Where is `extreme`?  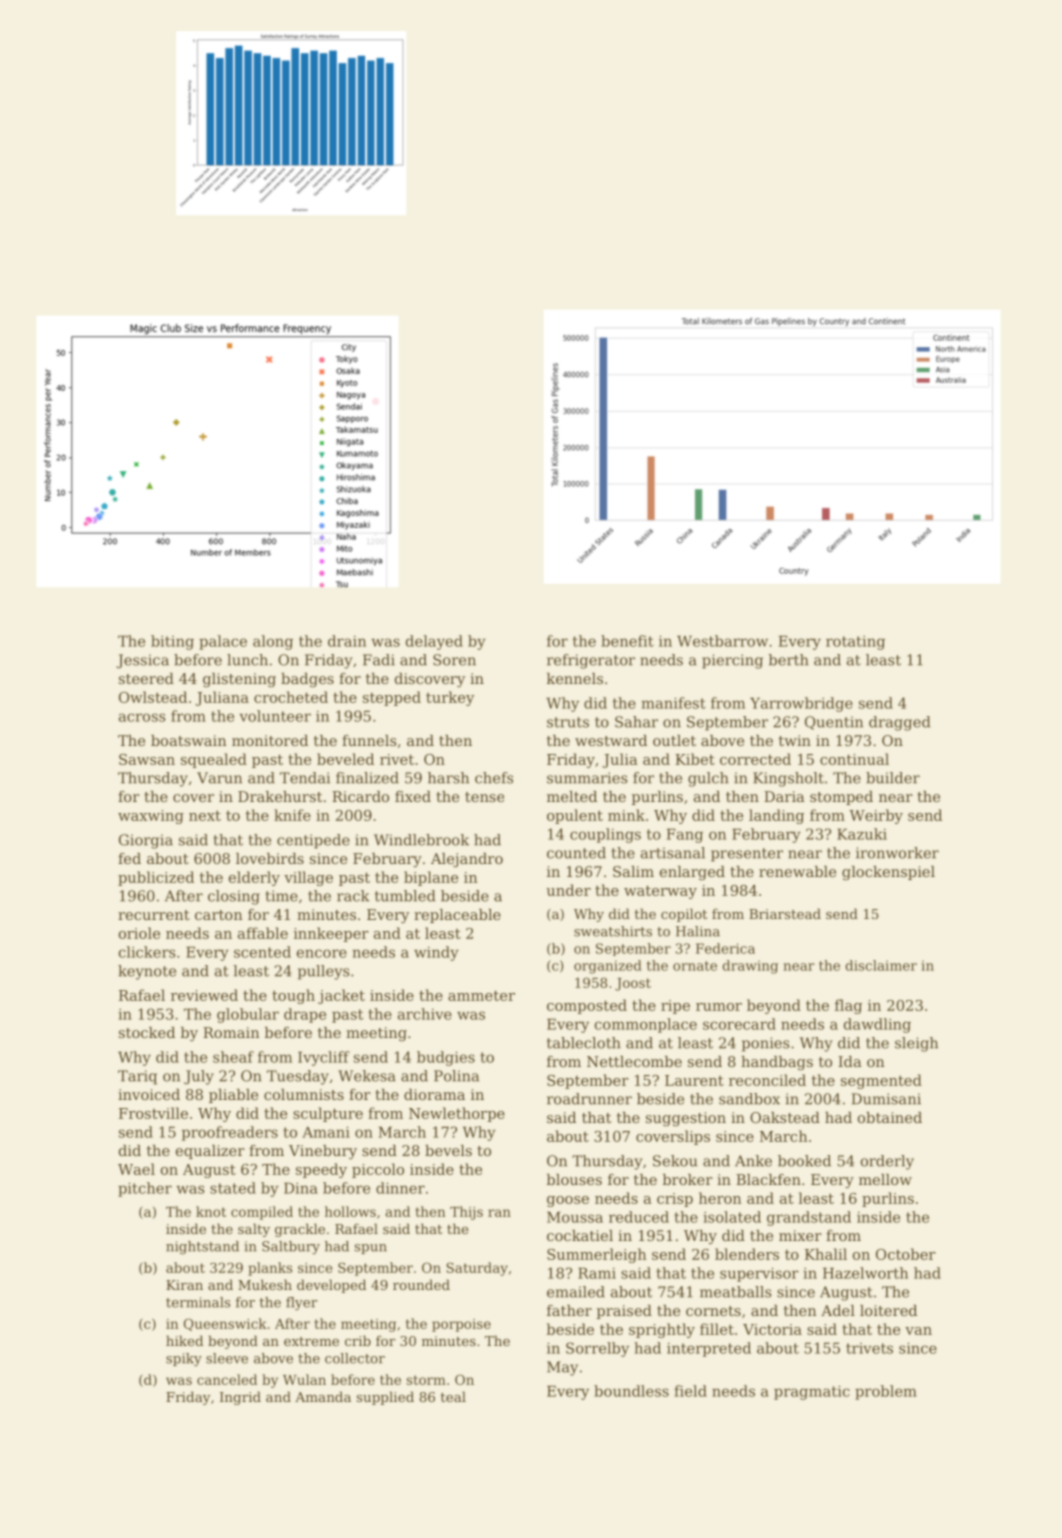
extreme is located at coordinates (311, 1341).
